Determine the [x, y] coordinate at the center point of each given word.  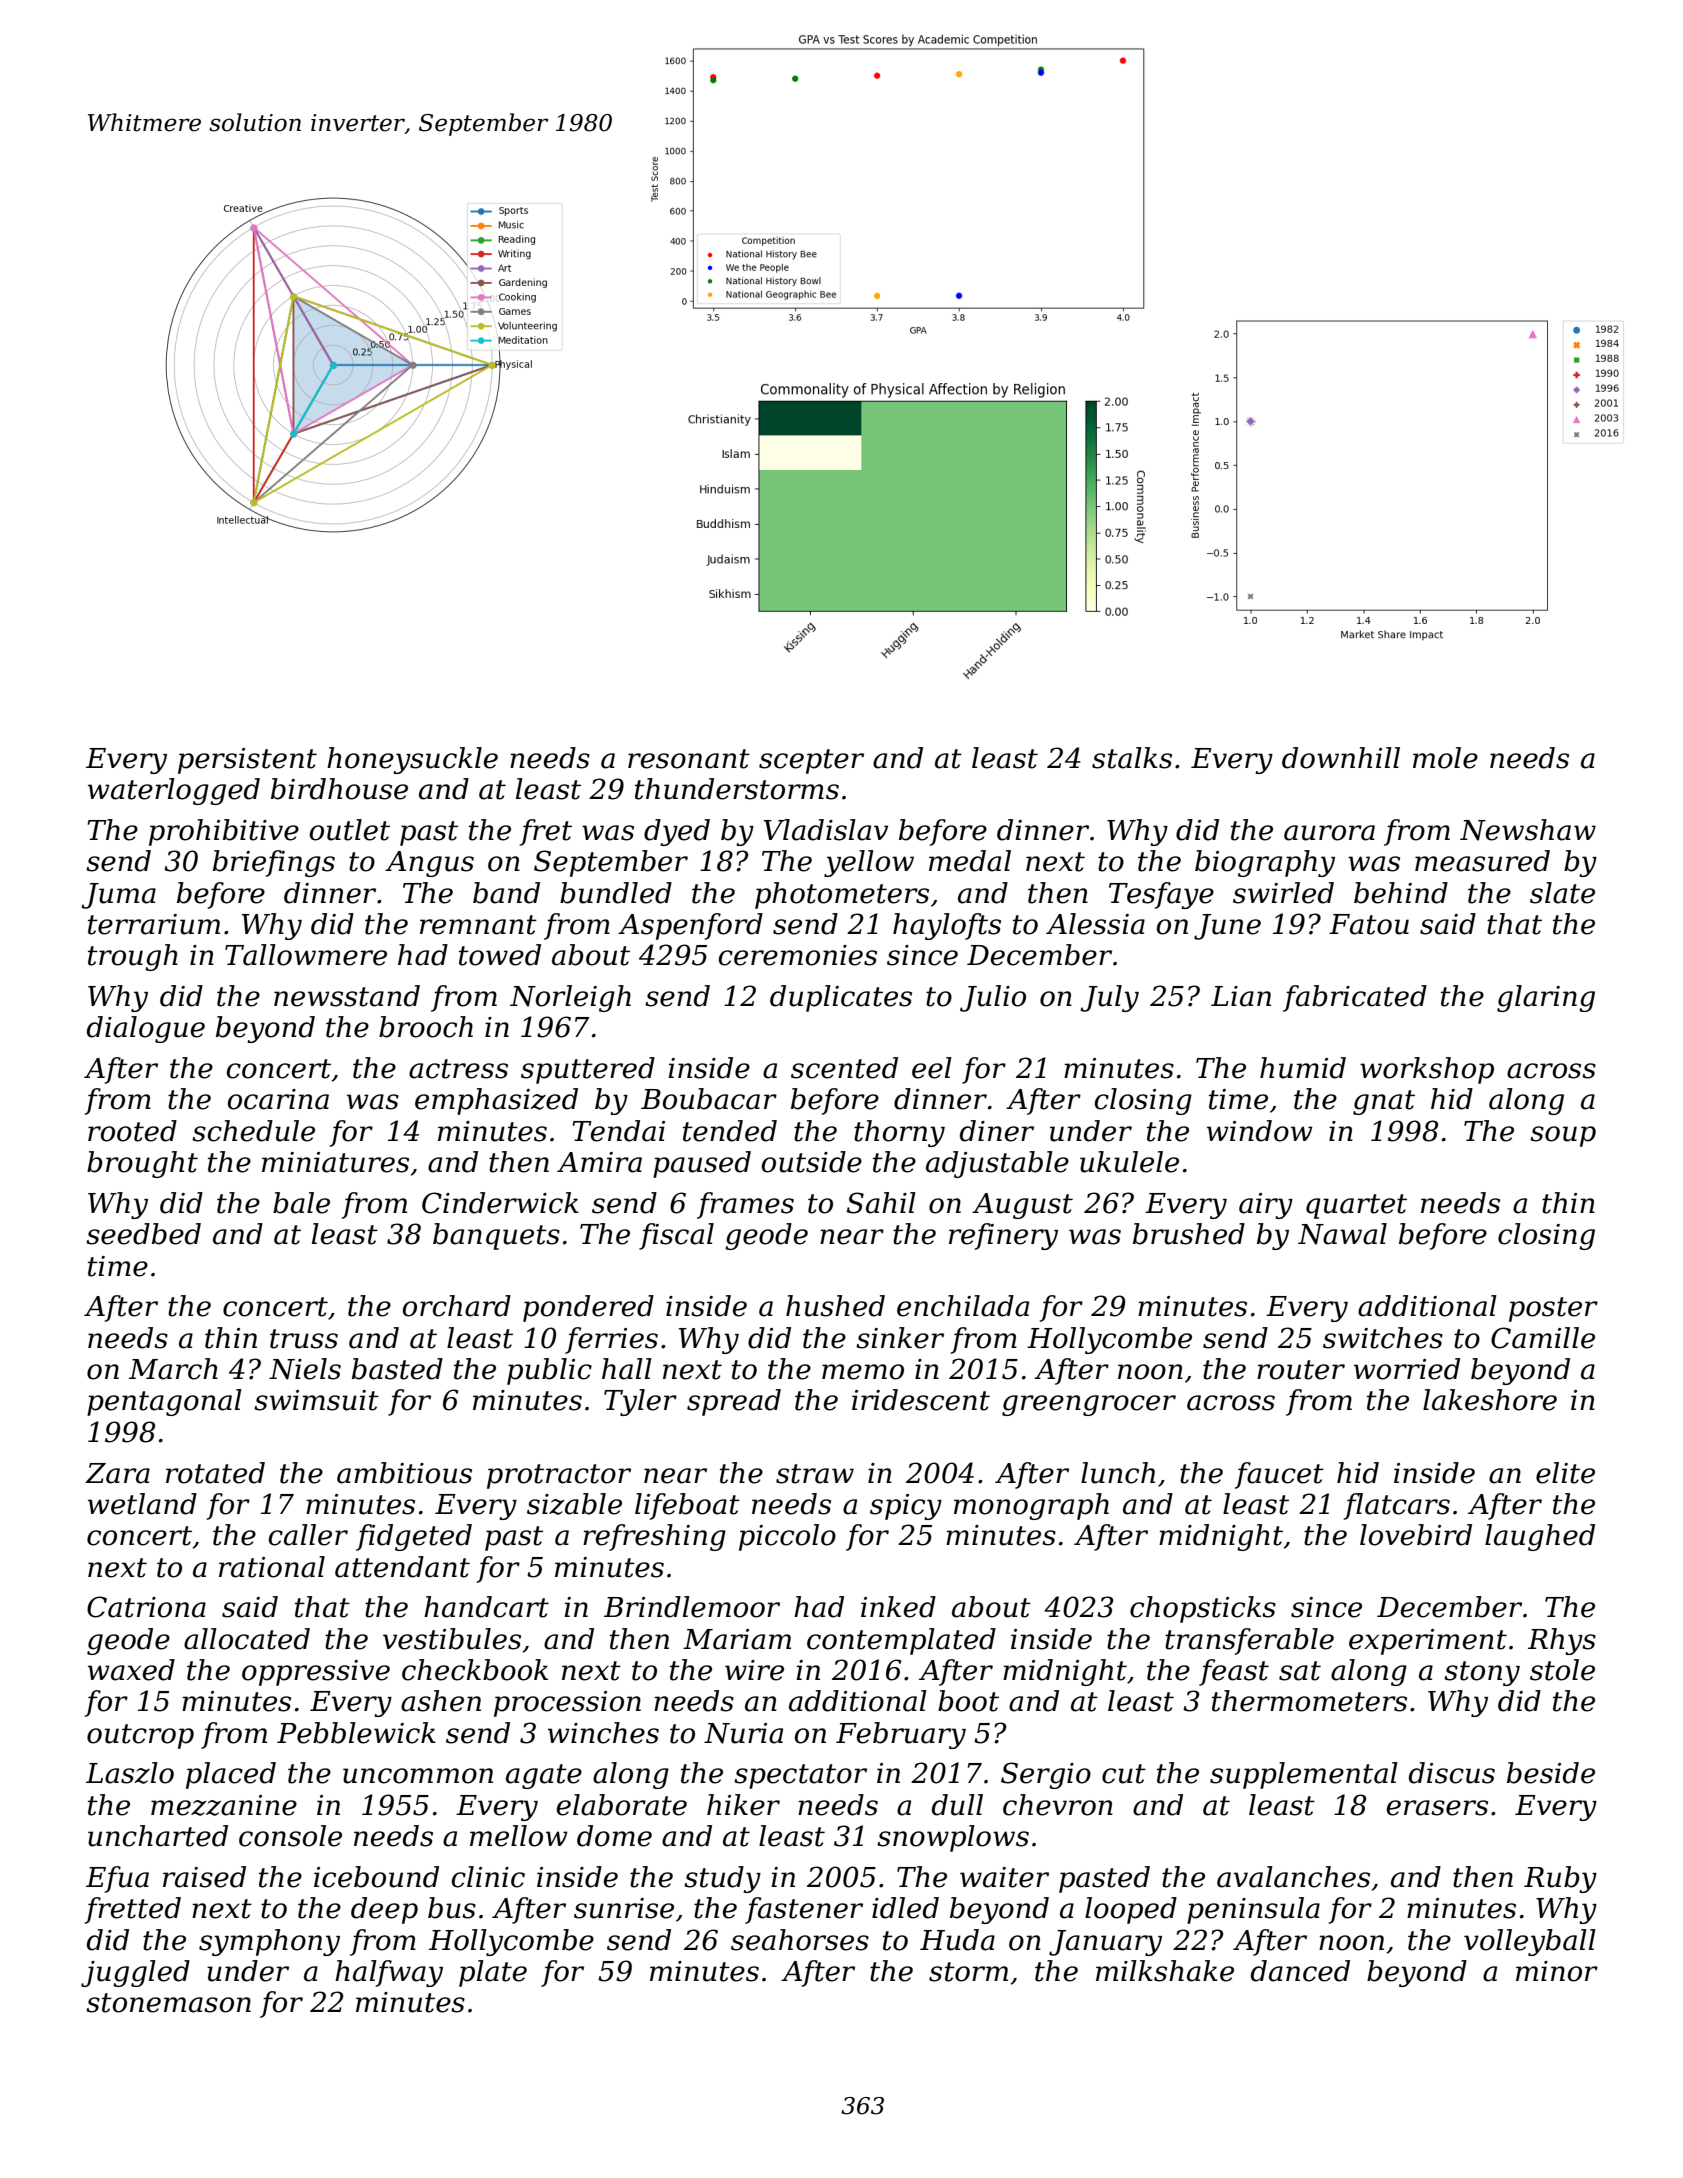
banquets [496, 1236]
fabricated [1355, 998]
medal [970, 861]
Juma [118, 896]
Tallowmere [306, 955]
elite [1565, 1473]
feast [1234, 1672]
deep [384, 1910]
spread [734, 1402]
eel [932, 1068]
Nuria [743, 1733]
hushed [835, 1306]
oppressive [316, 1673]
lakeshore [1490, 1400]
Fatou [1369, 924]
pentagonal [164, 1402]
